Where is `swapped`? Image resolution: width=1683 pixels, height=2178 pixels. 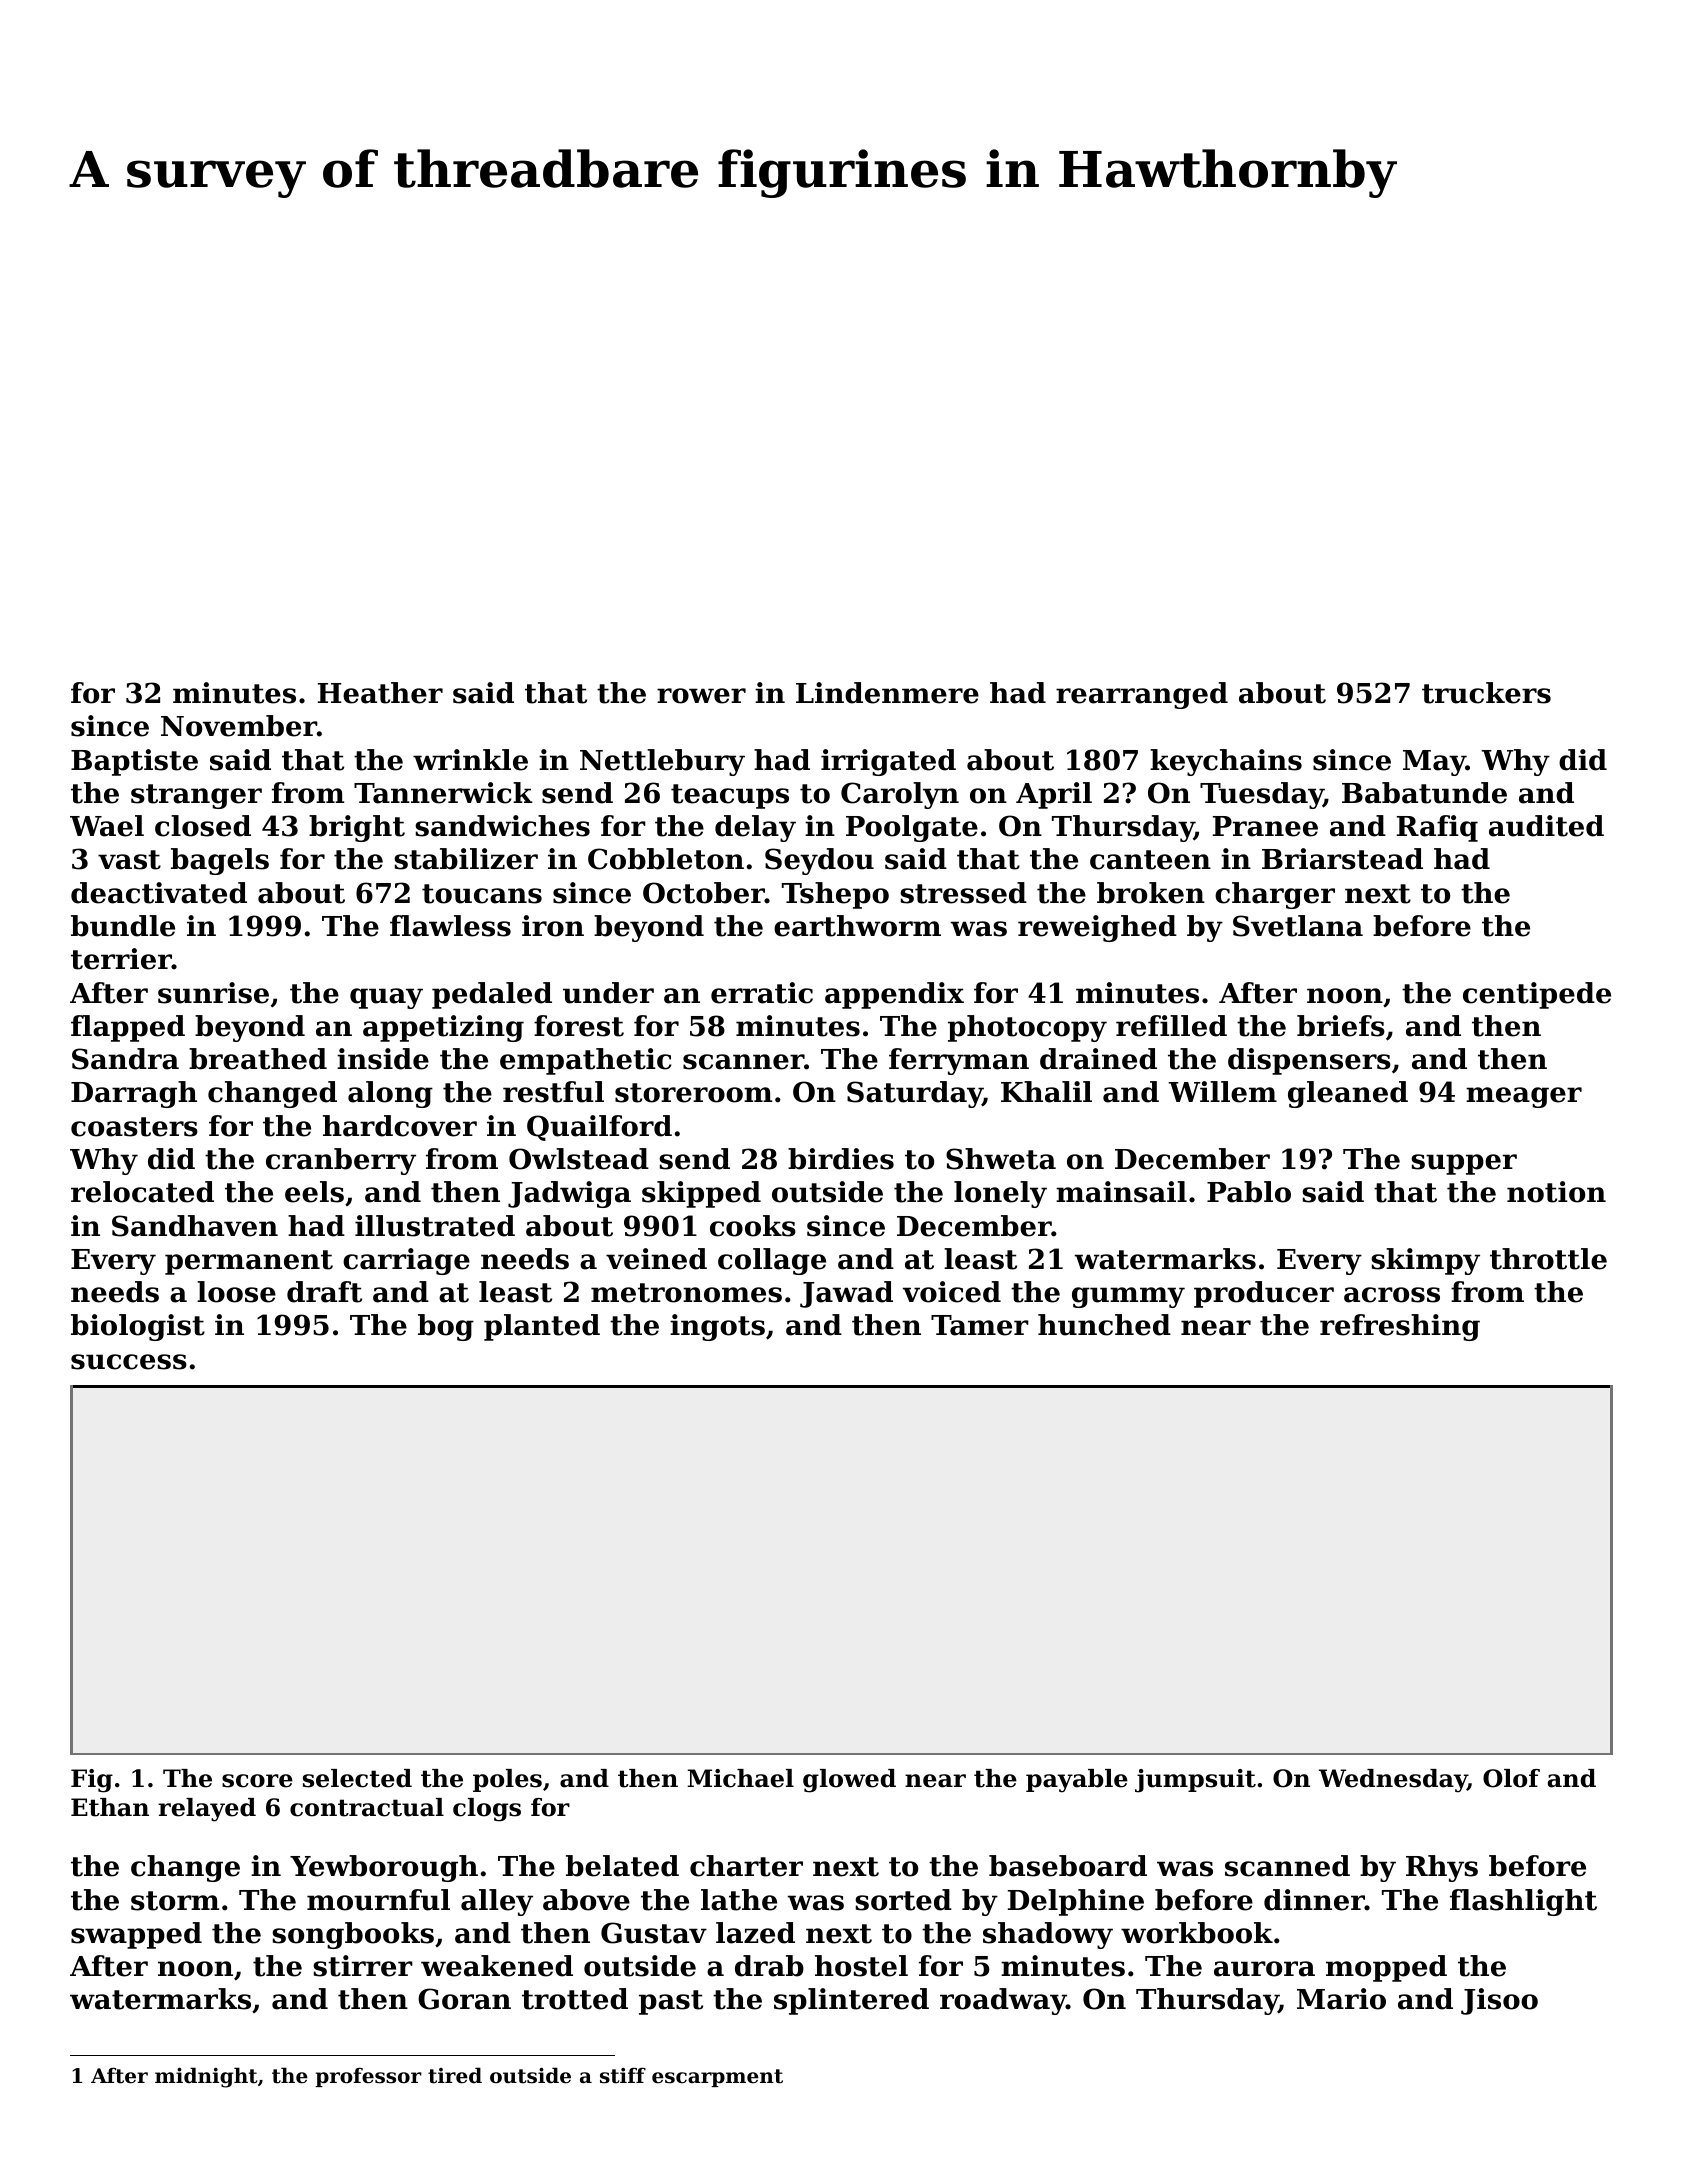
swapped is located at coordinates (136, 1935).
